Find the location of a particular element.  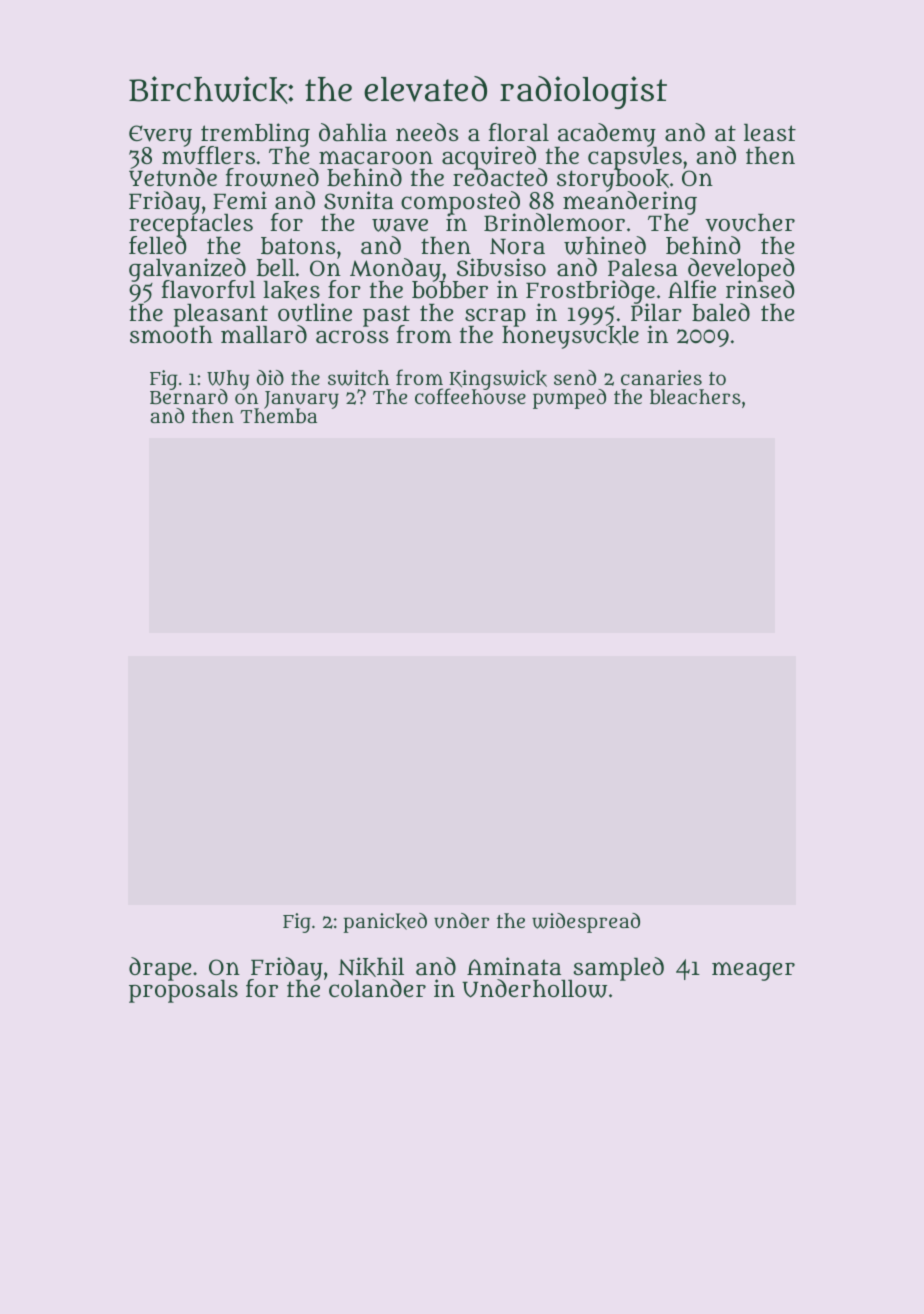

panicked is located at coordinates (385, 923).
